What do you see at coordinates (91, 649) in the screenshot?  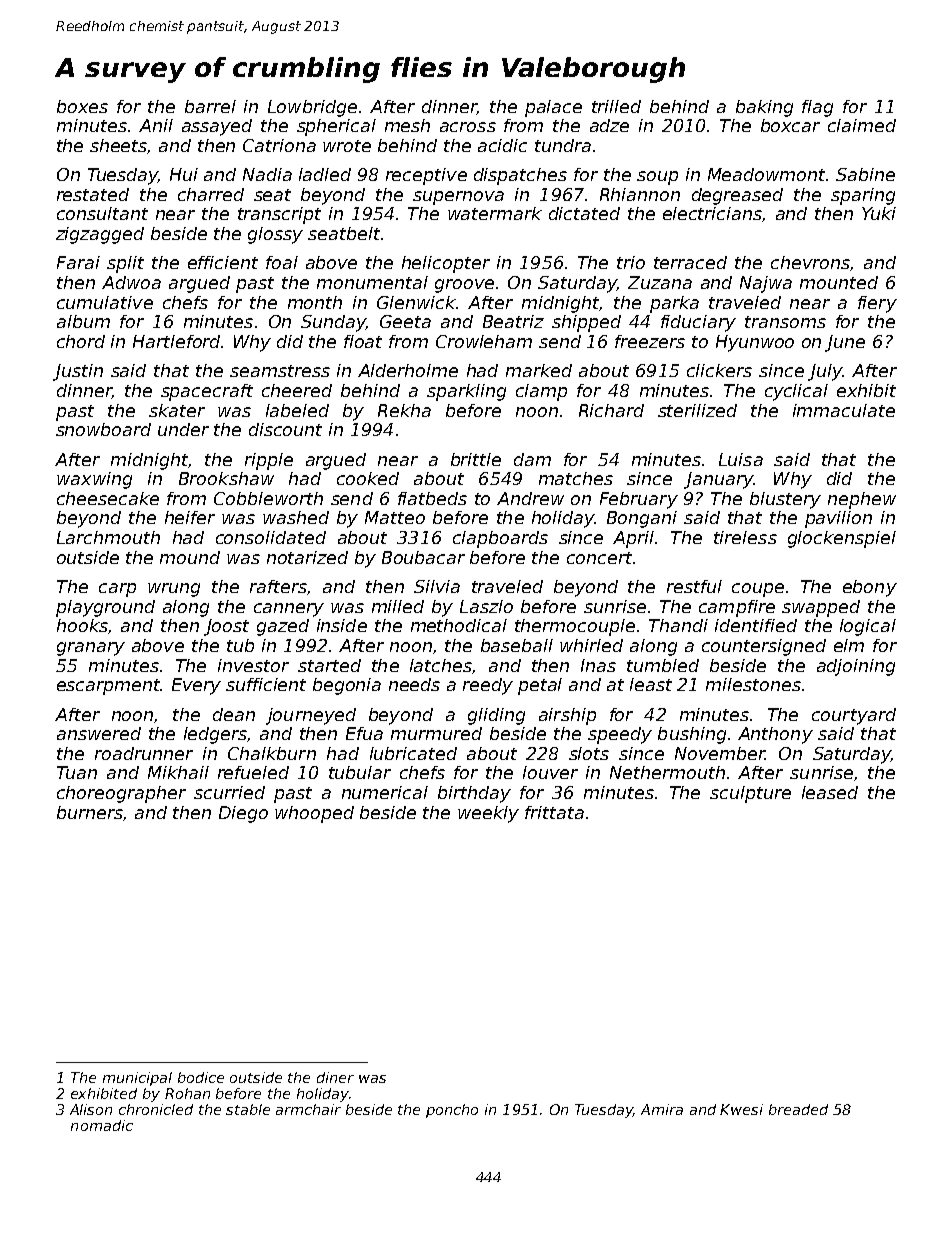 I see `granary` at bounding box center [91, 649].
